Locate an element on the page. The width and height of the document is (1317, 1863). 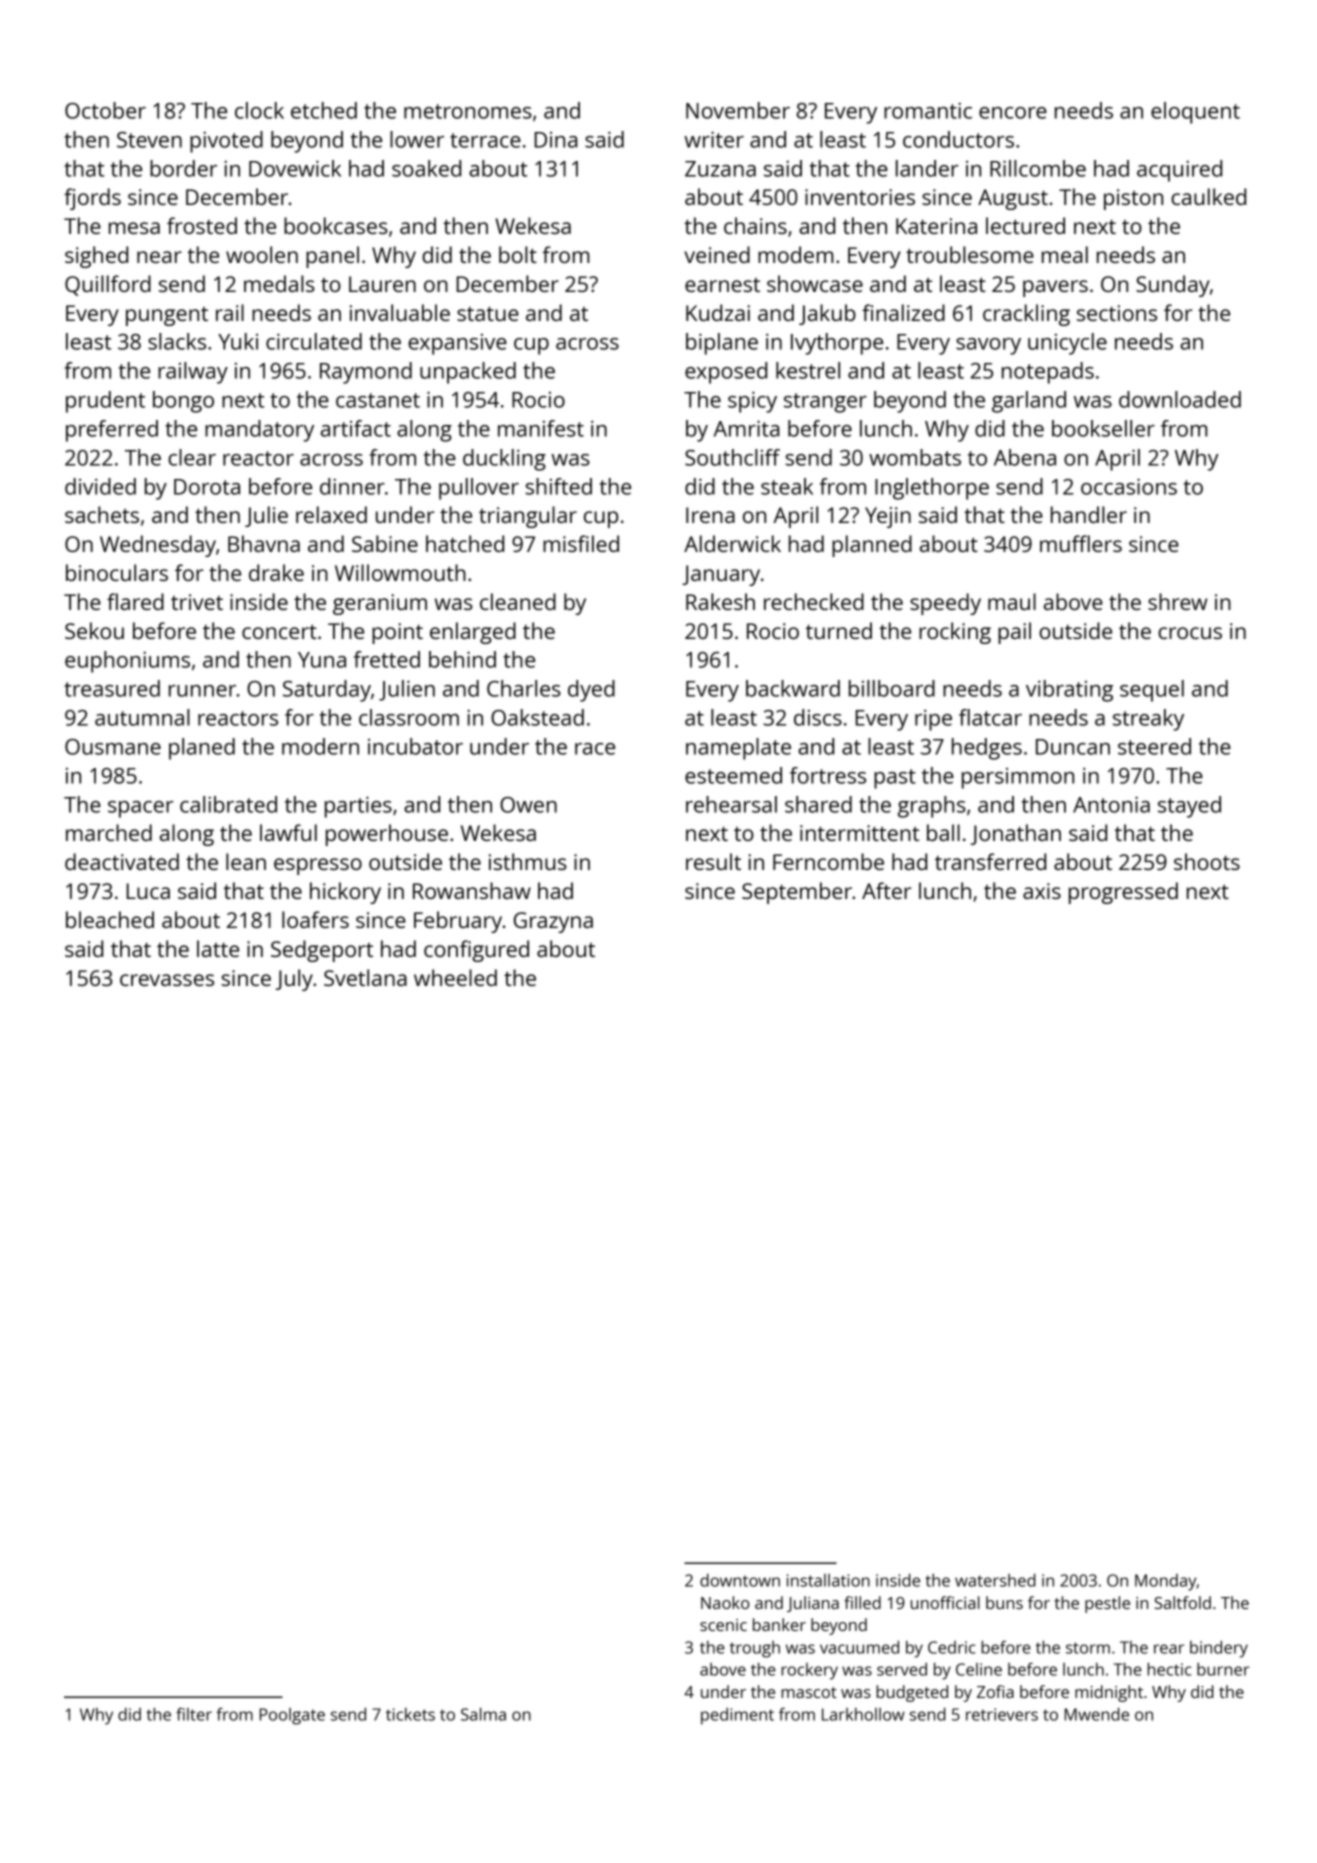
downtown is located at coordinates (740, 1580).
